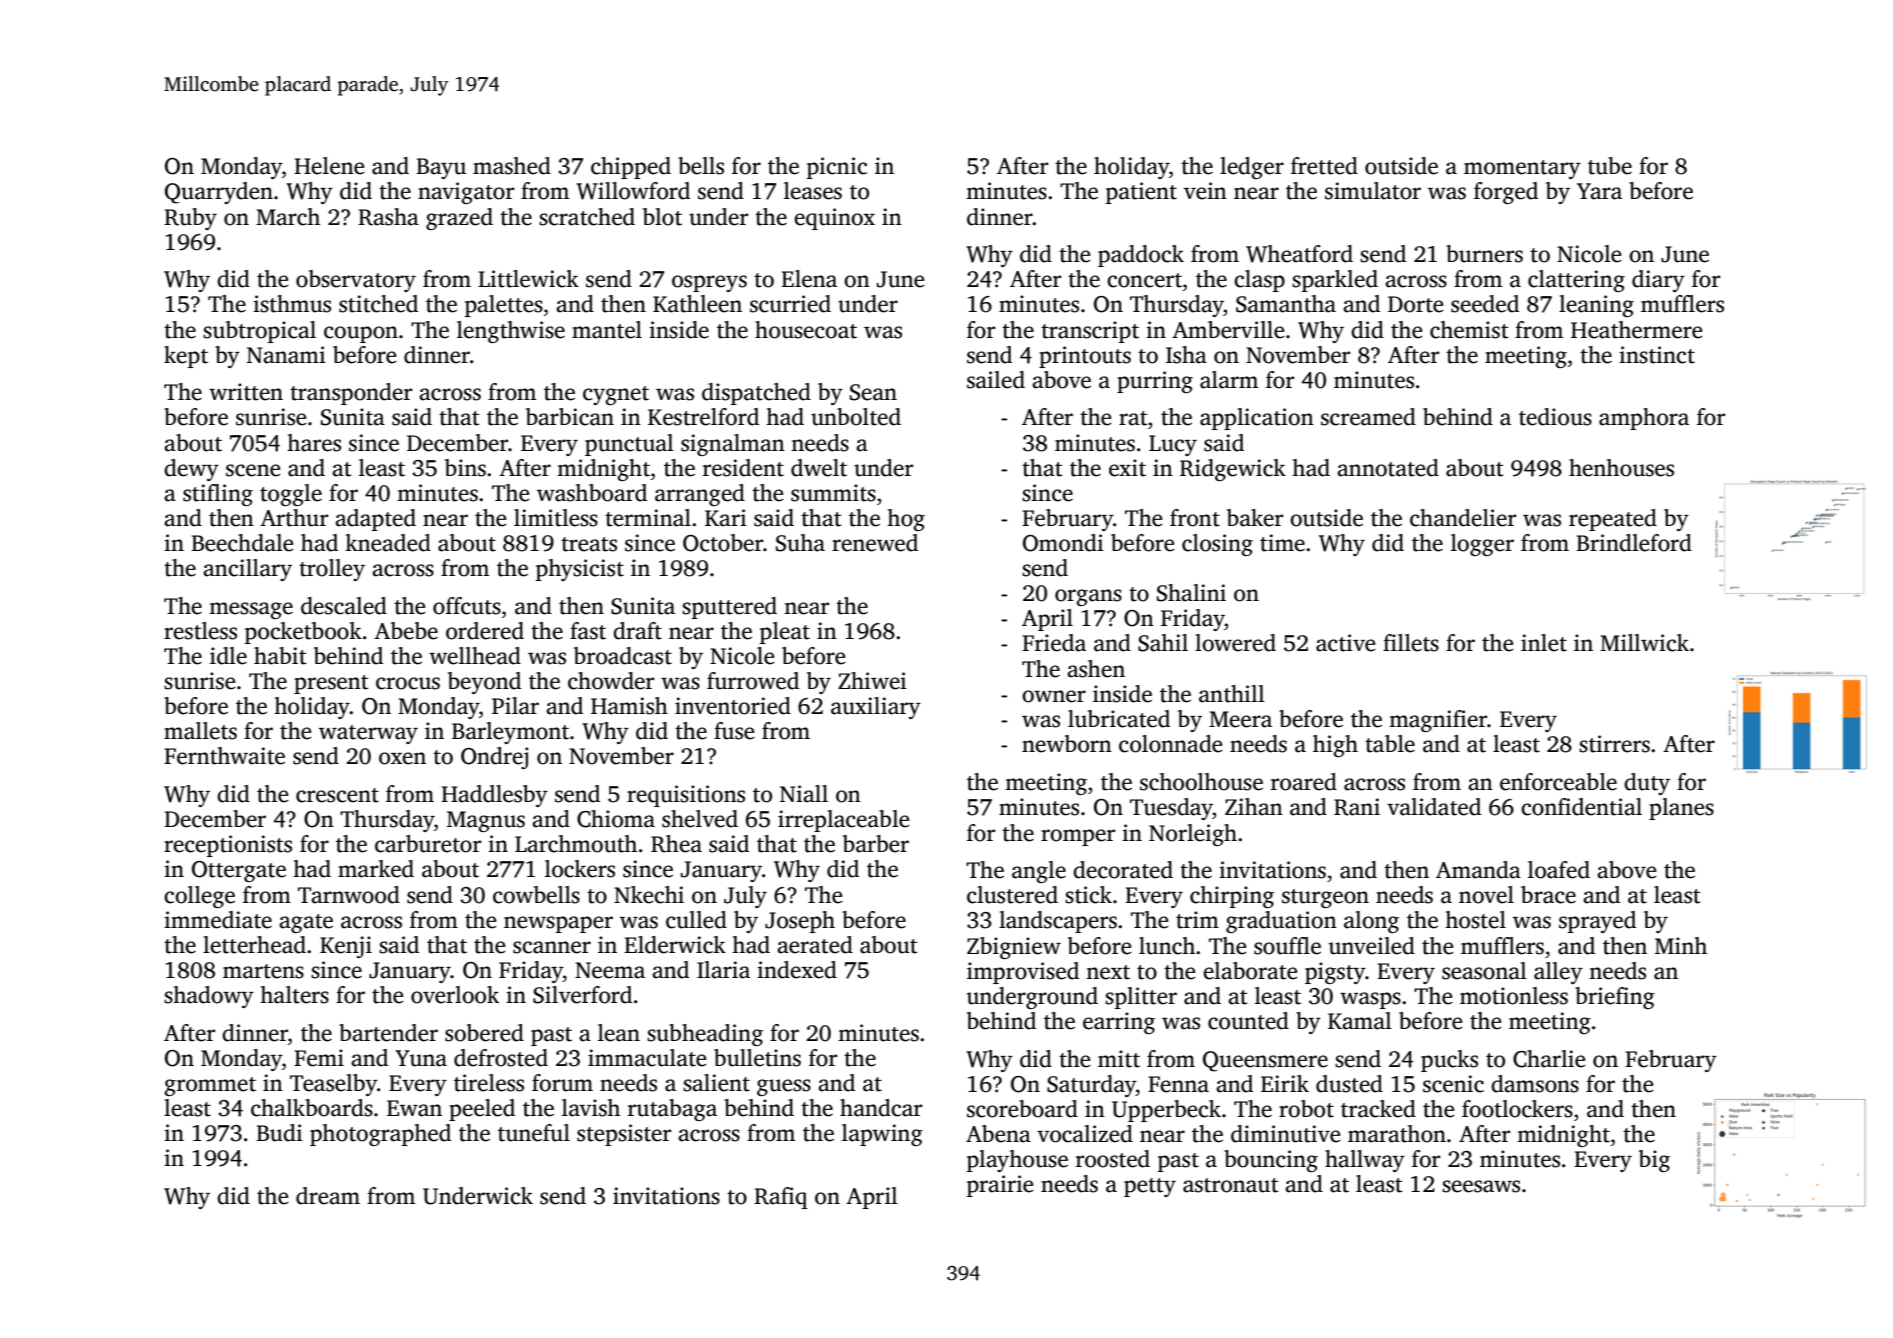  Describe the element at coordinates (1658, 281) in the image. I see `diary` at that location.
